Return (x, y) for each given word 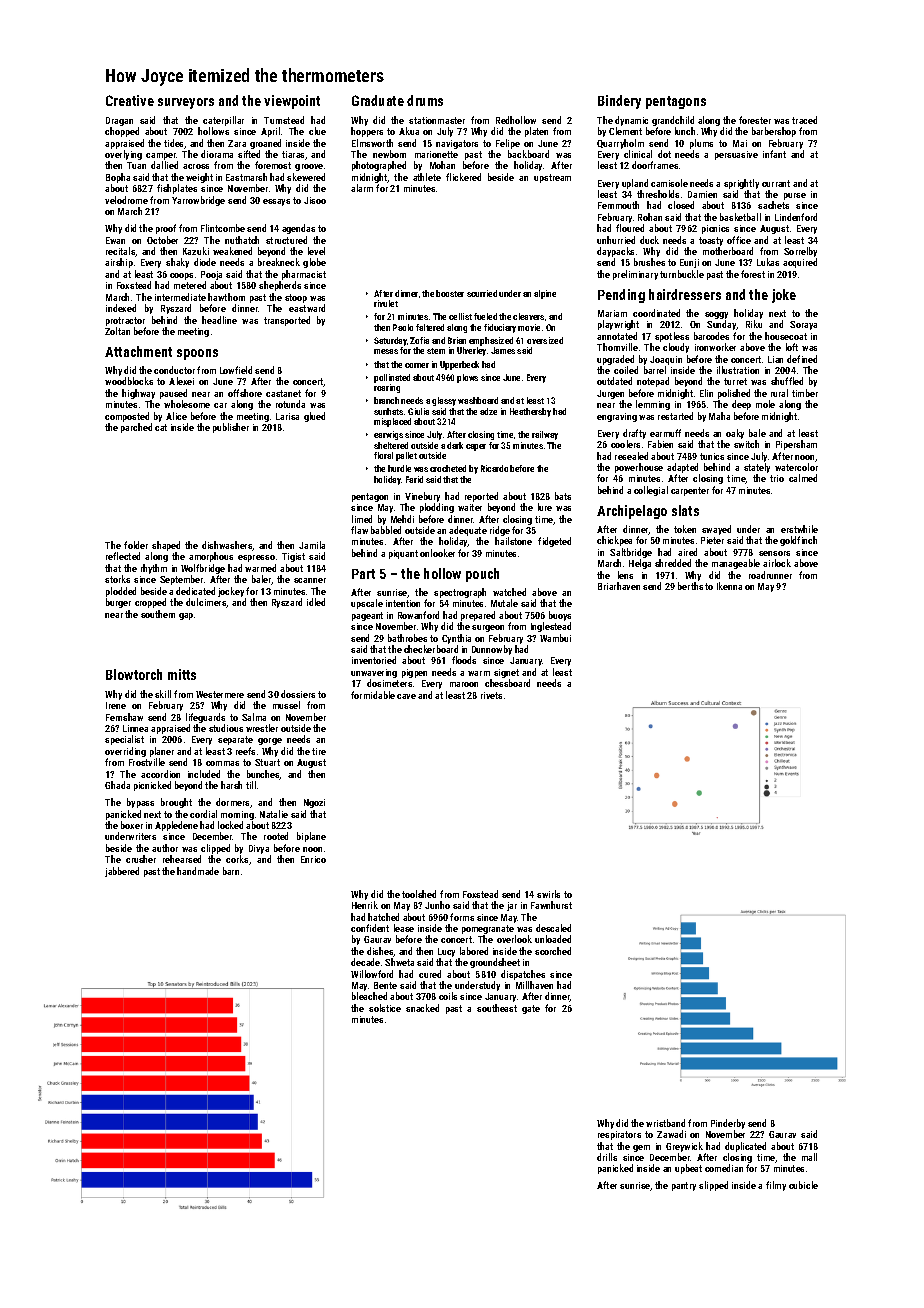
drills (607, 1157)
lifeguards (205, 718)
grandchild (673, 121)
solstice (385, 1008)
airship (119, 263)
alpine (545, 294)
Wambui (555, 638)
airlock (777, 563)
